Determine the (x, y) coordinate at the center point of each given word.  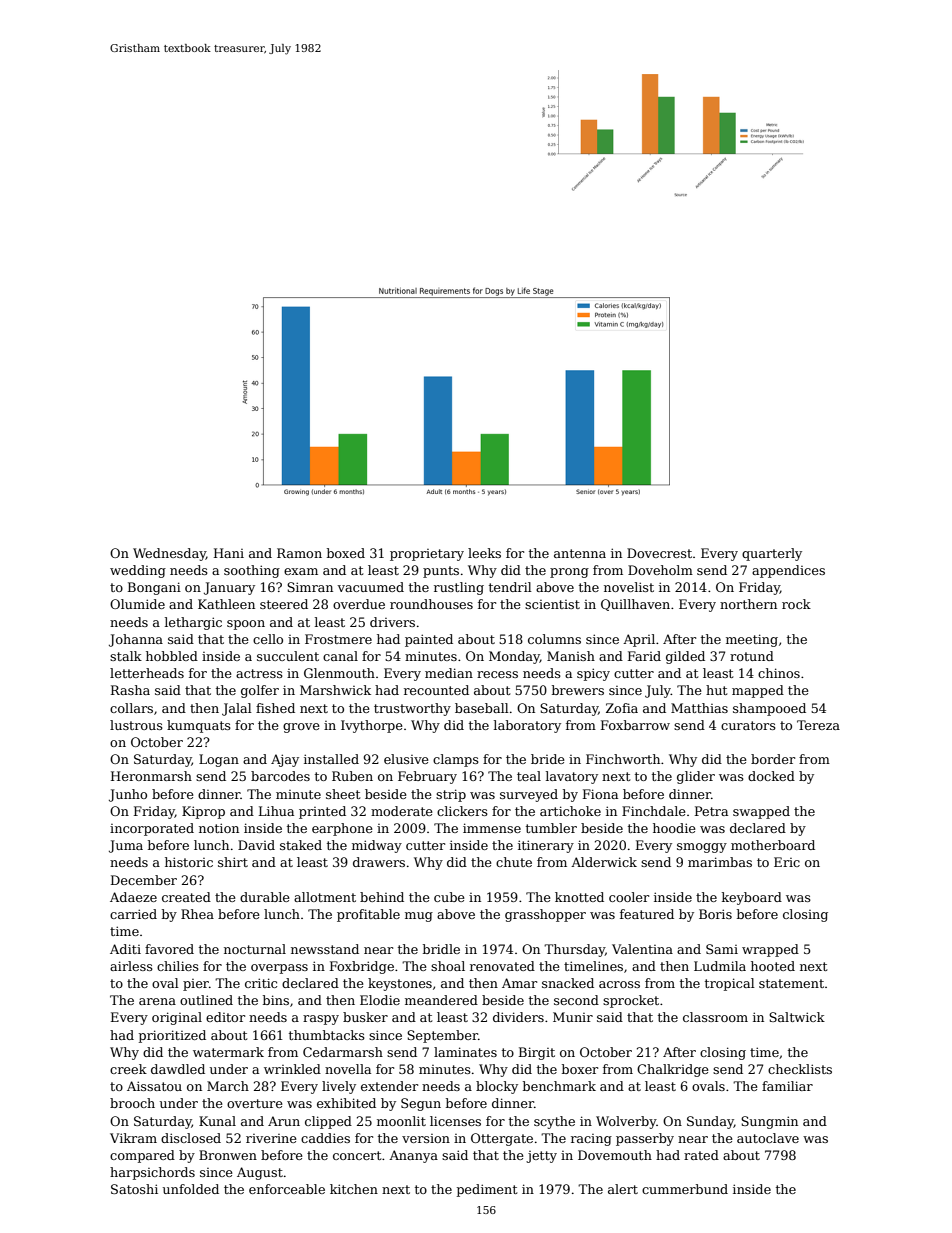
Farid (644, 656)
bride (548, 759)
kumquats (199, 726)
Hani (229, 553)
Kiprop (203, 812)
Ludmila (720, 966)
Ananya (413, 1156)
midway (377, 846)
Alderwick (604, 862)
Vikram (133, 1138)
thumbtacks (327, 1035)
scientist (552, 604)
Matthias (699, 708)
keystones (400, 984)
